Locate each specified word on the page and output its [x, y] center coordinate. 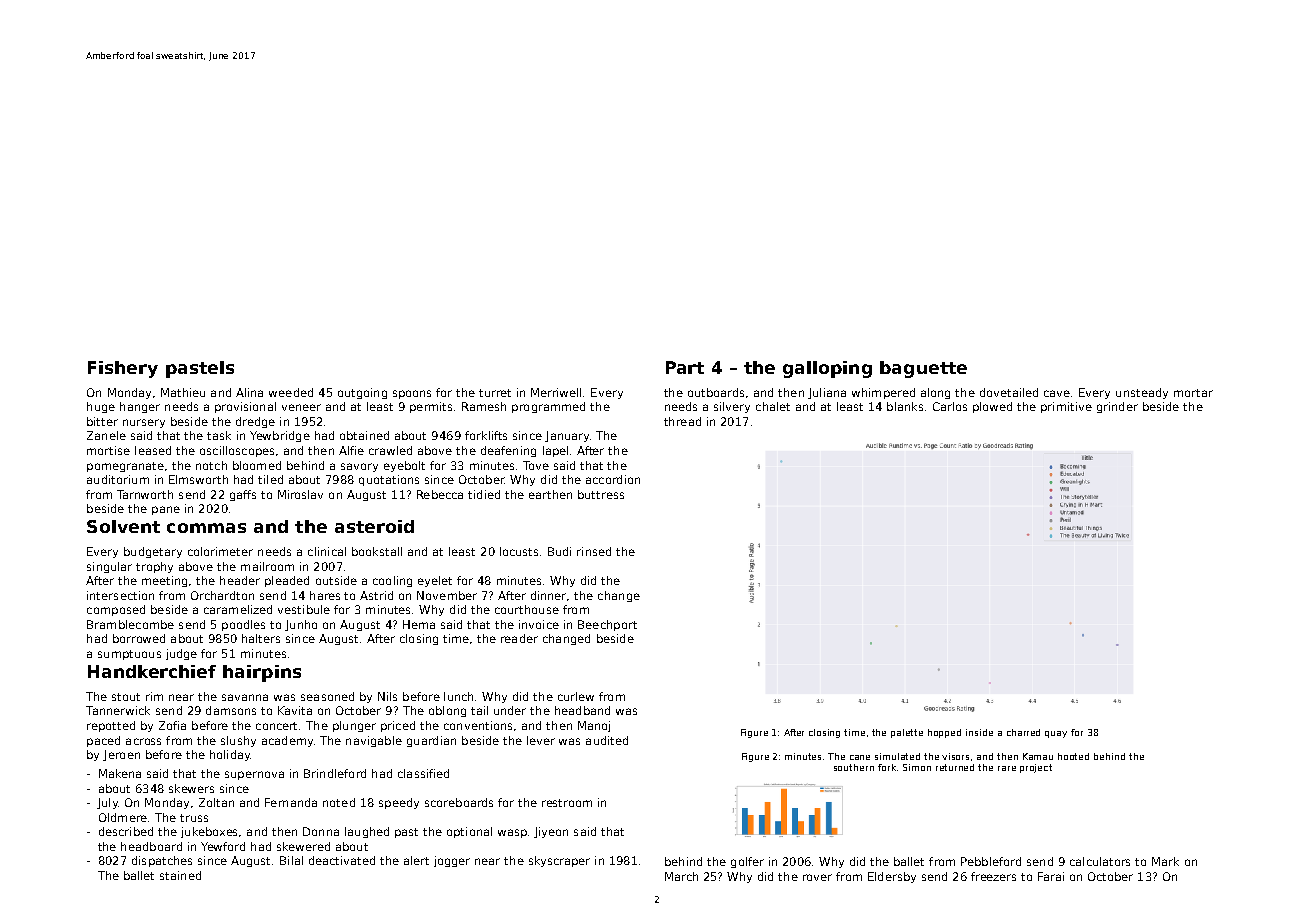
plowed [992, 407]
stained [180, 875]
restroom [567, 803]
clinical [327, 551]
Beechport [607, 625]
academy [287, 741]
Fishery [123, 369]
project [1036, 768]
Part [685, 367]
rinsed [594, 551]
